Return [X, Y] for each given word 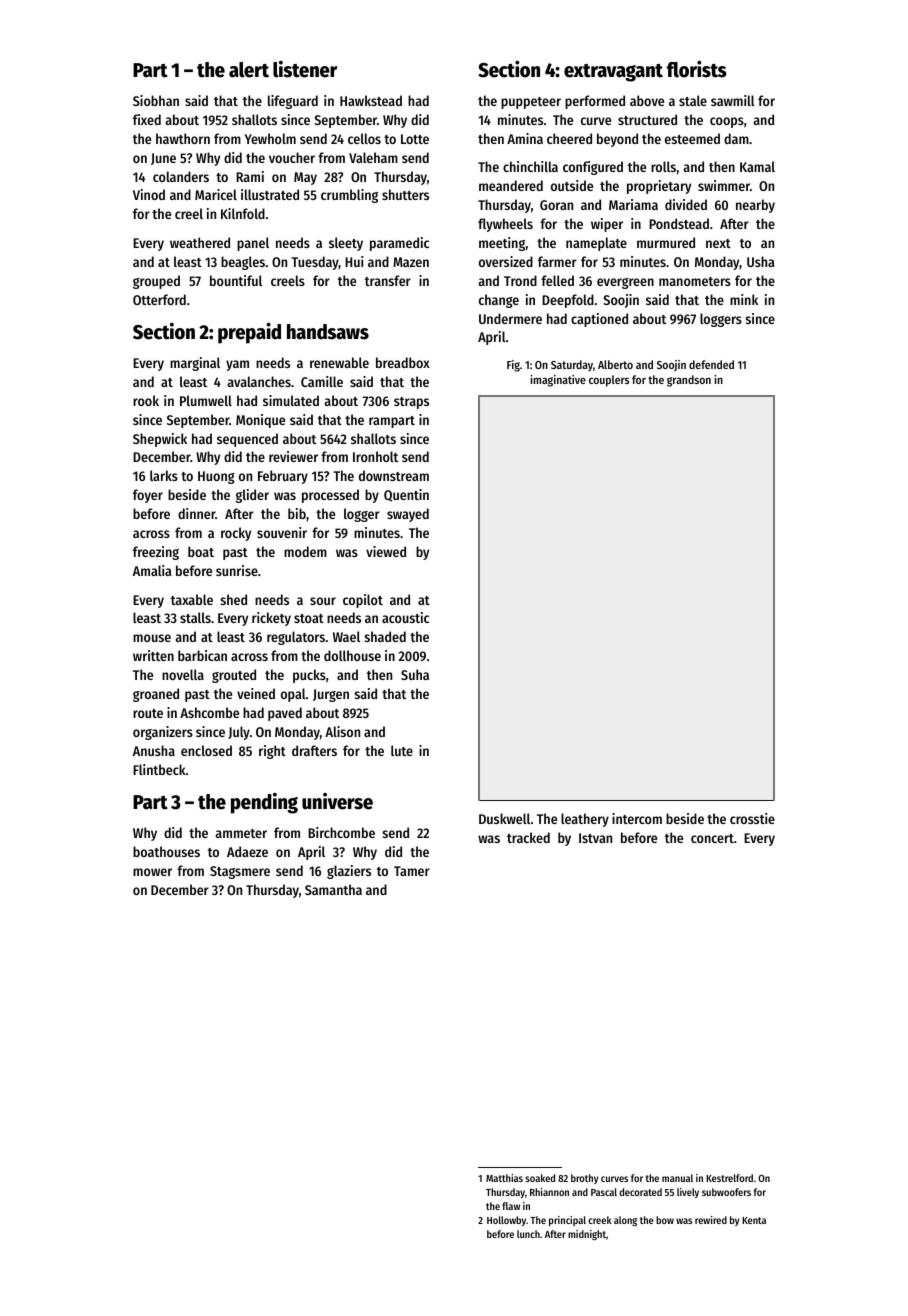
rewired [711, 1220]
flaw [511, 1206]
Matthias [504, 1178]
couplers [609, 381]
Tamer [412, 871]
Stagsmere [240, 872]
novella [183, 674]
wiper [607, 225]
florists [697, 69]
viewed [386, 551]
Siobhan [156, 100]
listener [305, 69]
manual [677, 1178]
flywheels [505, 225]
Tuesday [315, 263]
